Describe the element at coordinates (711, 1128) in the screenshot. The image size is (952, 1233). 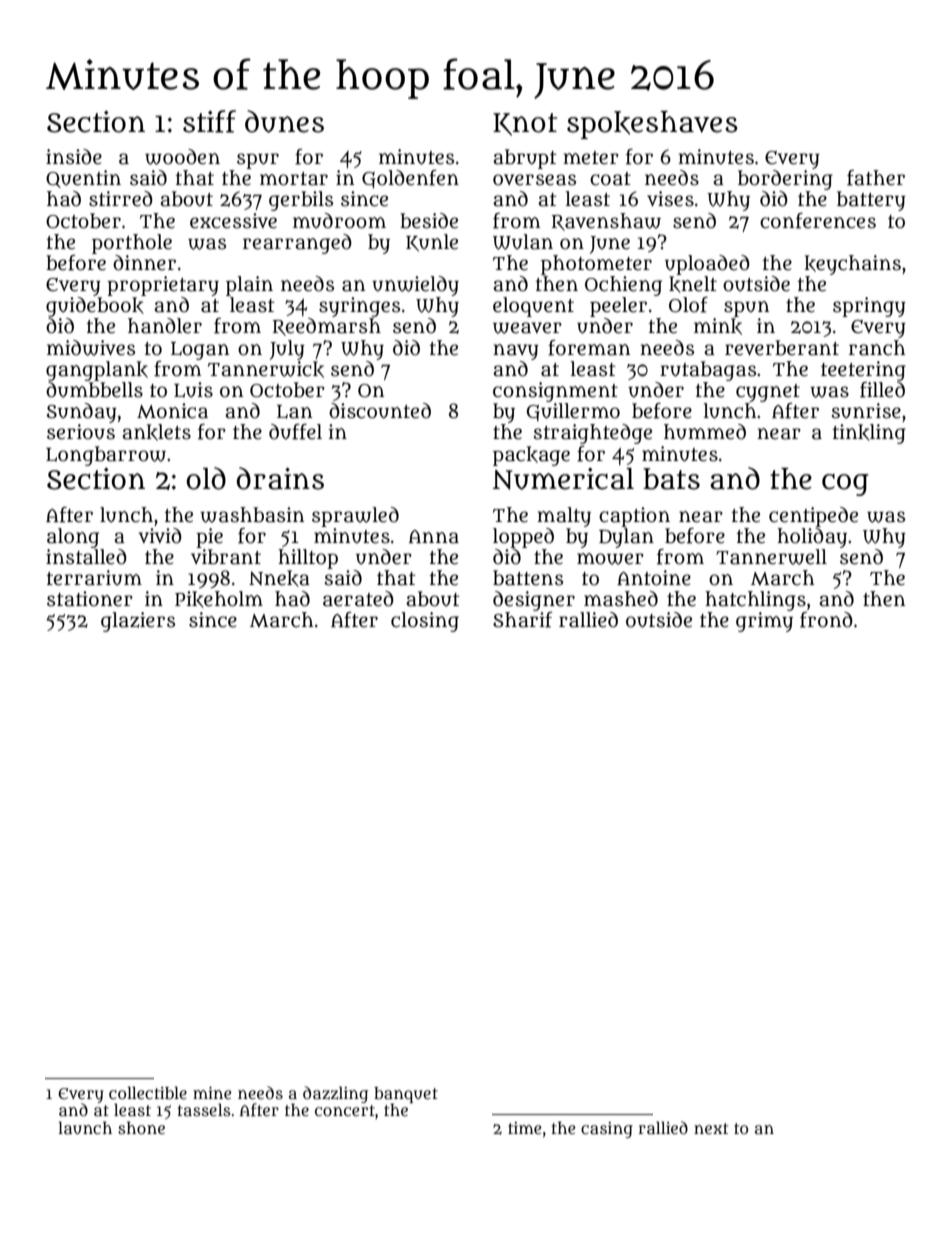
I see `next` at that location.
